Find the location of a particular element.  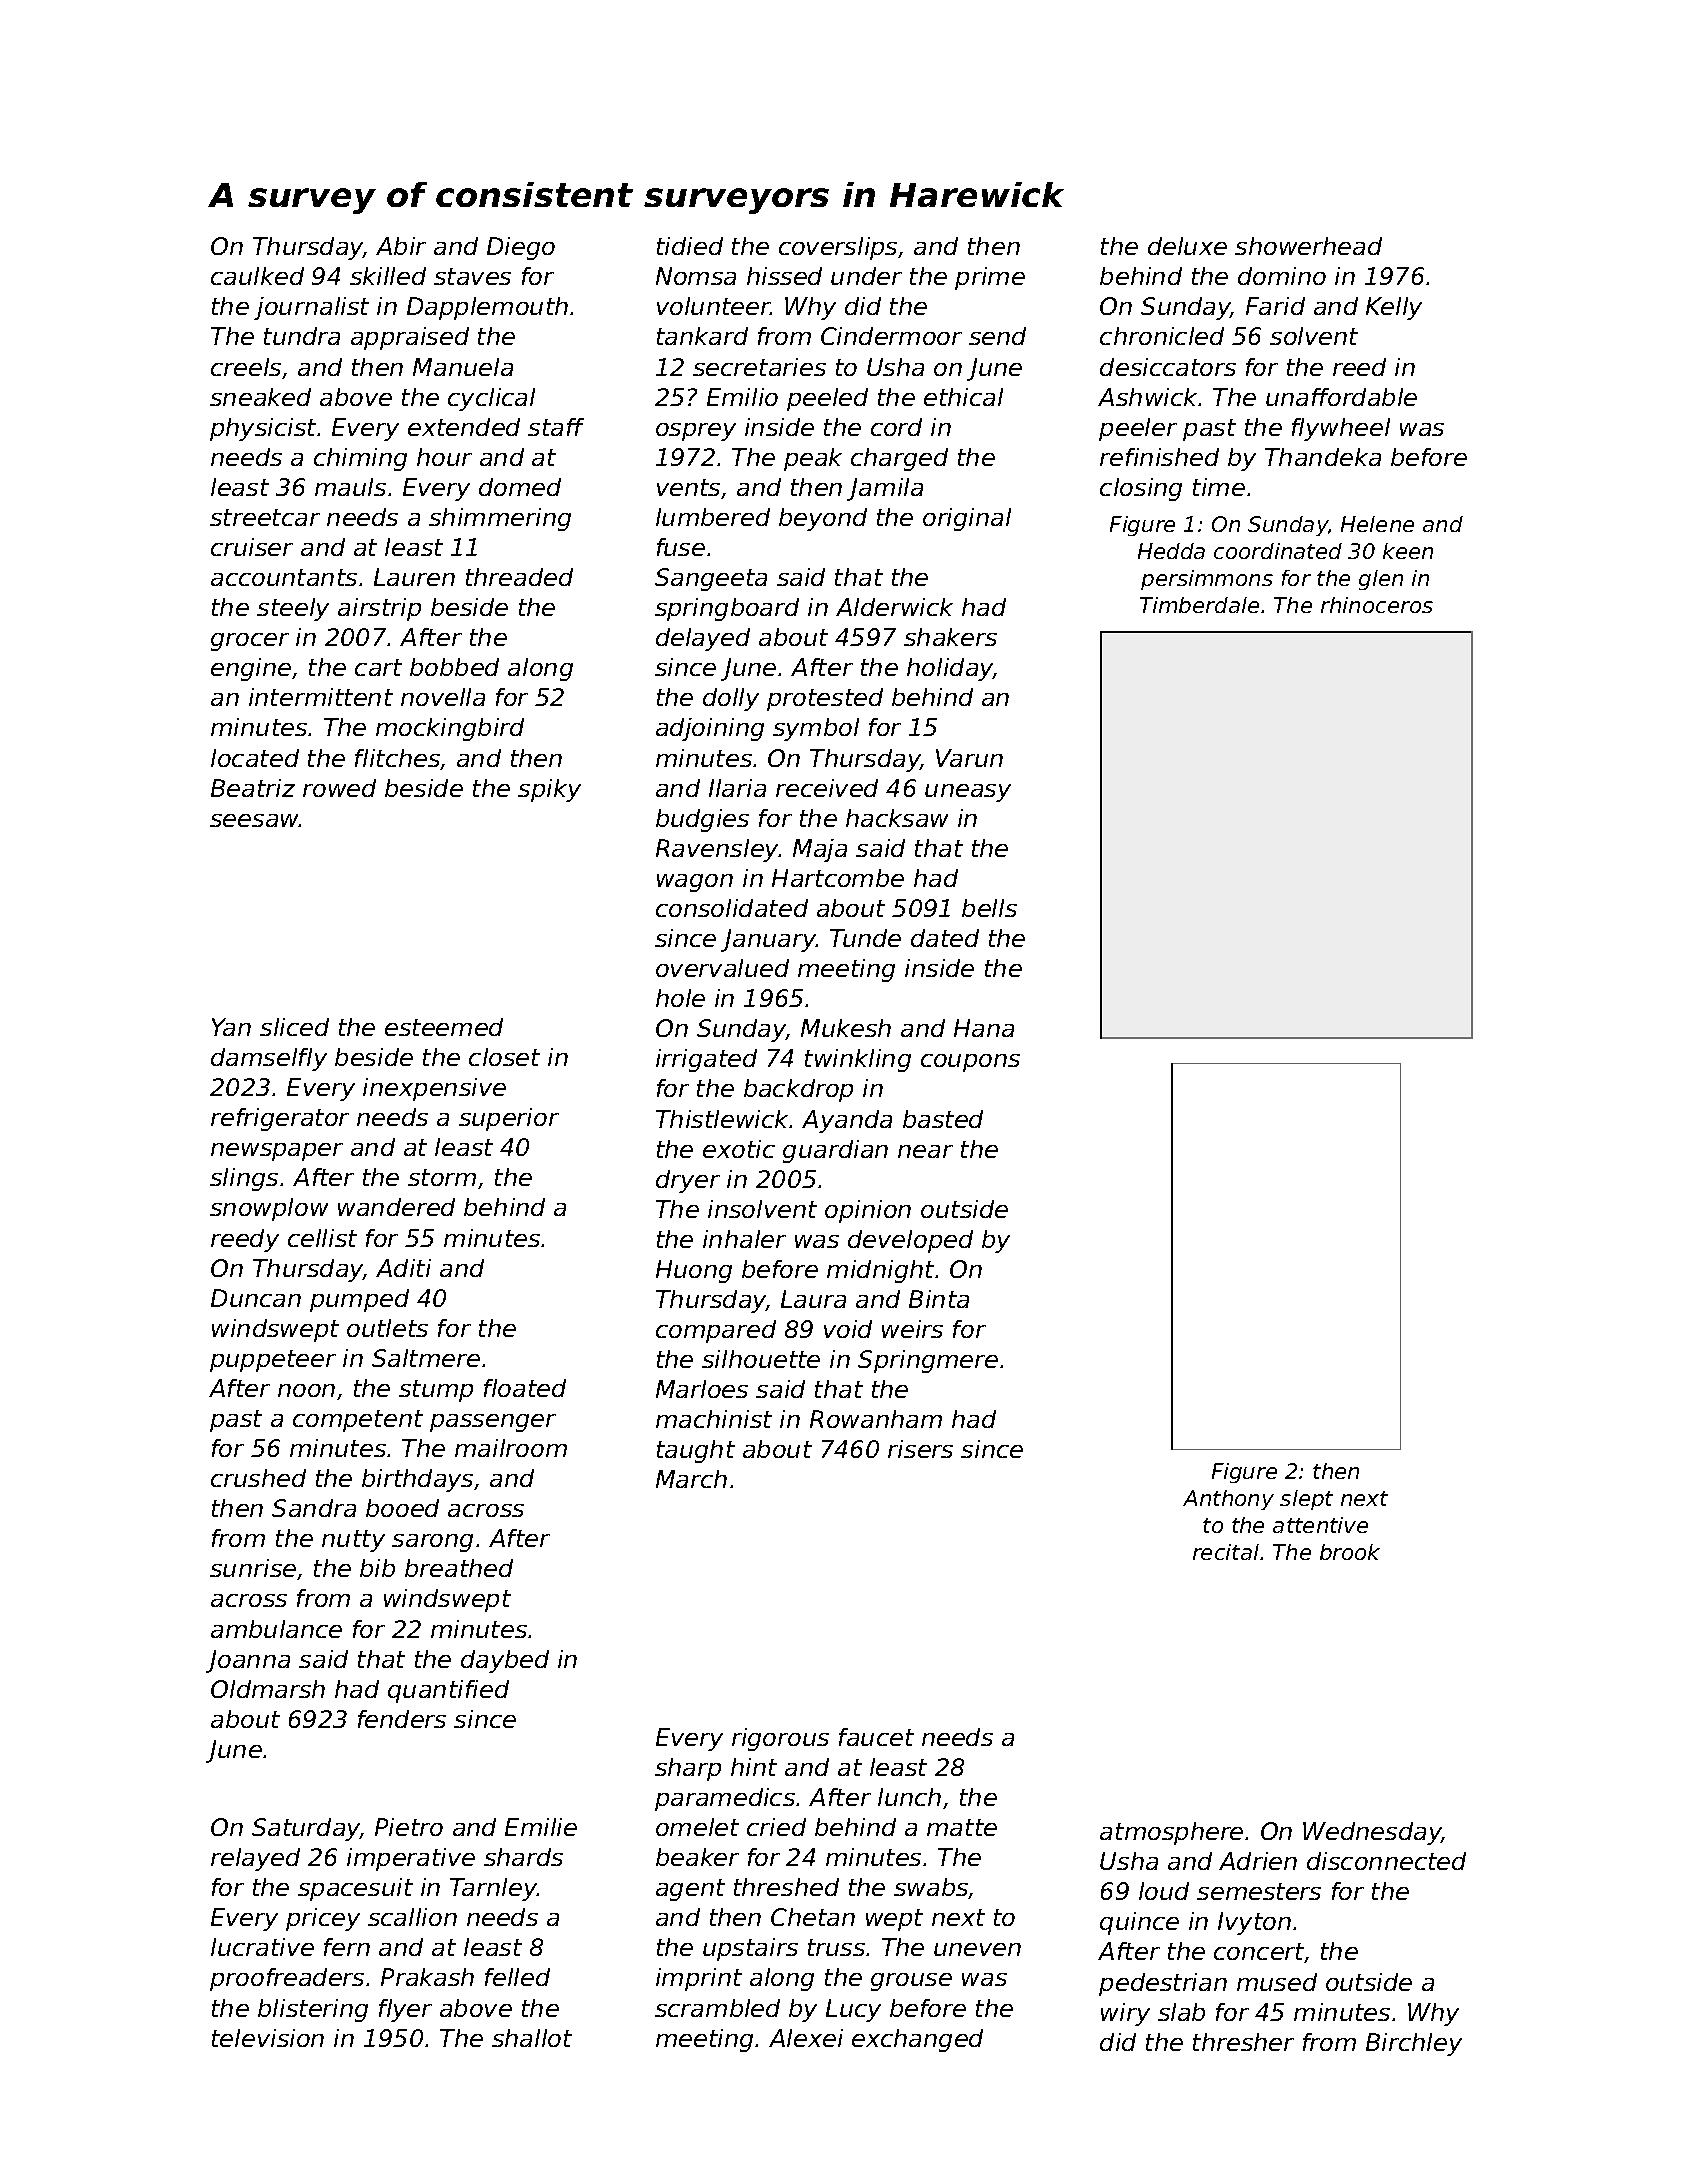

steely is located at coordinates (293, 609).
